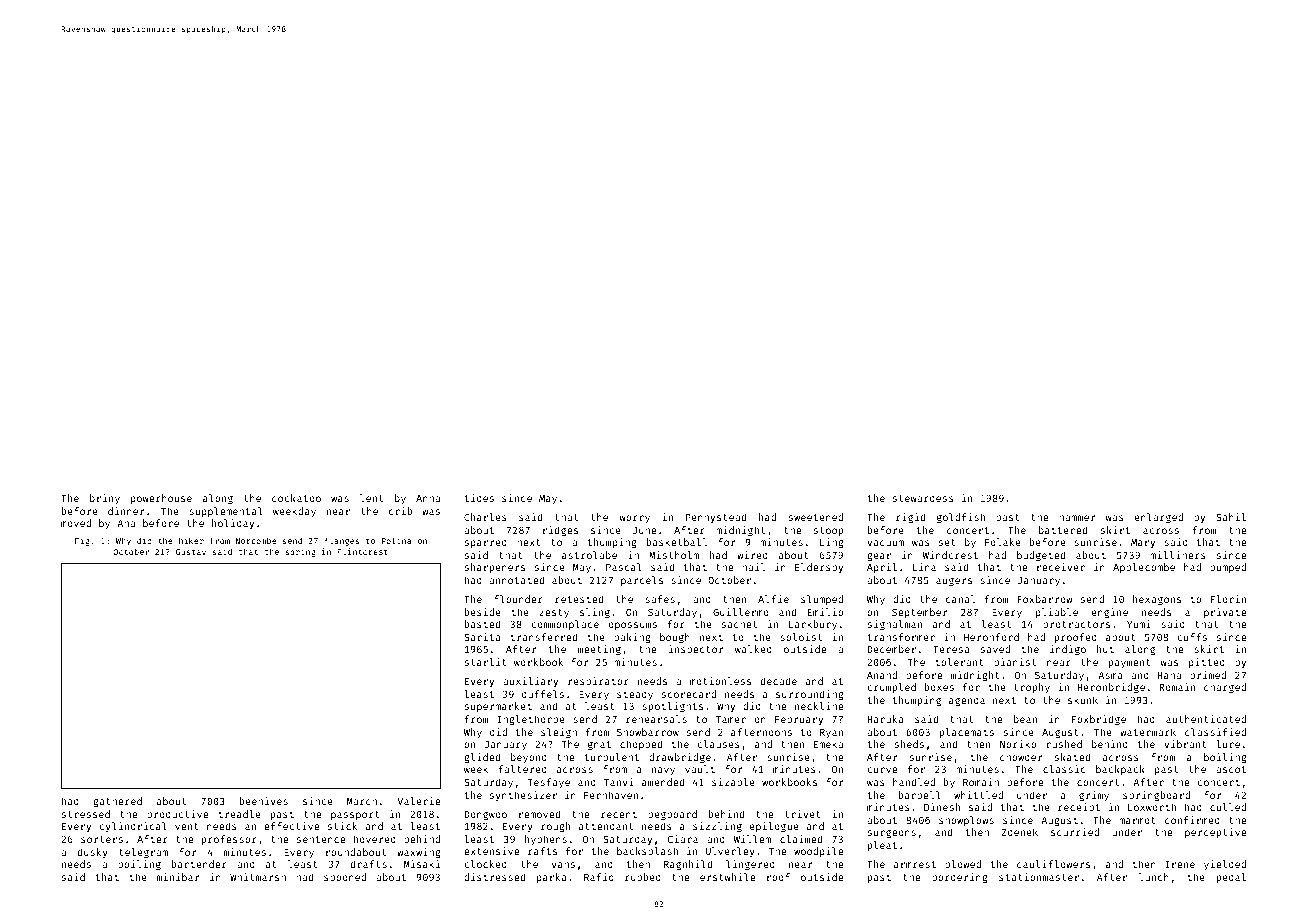  I want to click on hyphens, so click(546, 840).
